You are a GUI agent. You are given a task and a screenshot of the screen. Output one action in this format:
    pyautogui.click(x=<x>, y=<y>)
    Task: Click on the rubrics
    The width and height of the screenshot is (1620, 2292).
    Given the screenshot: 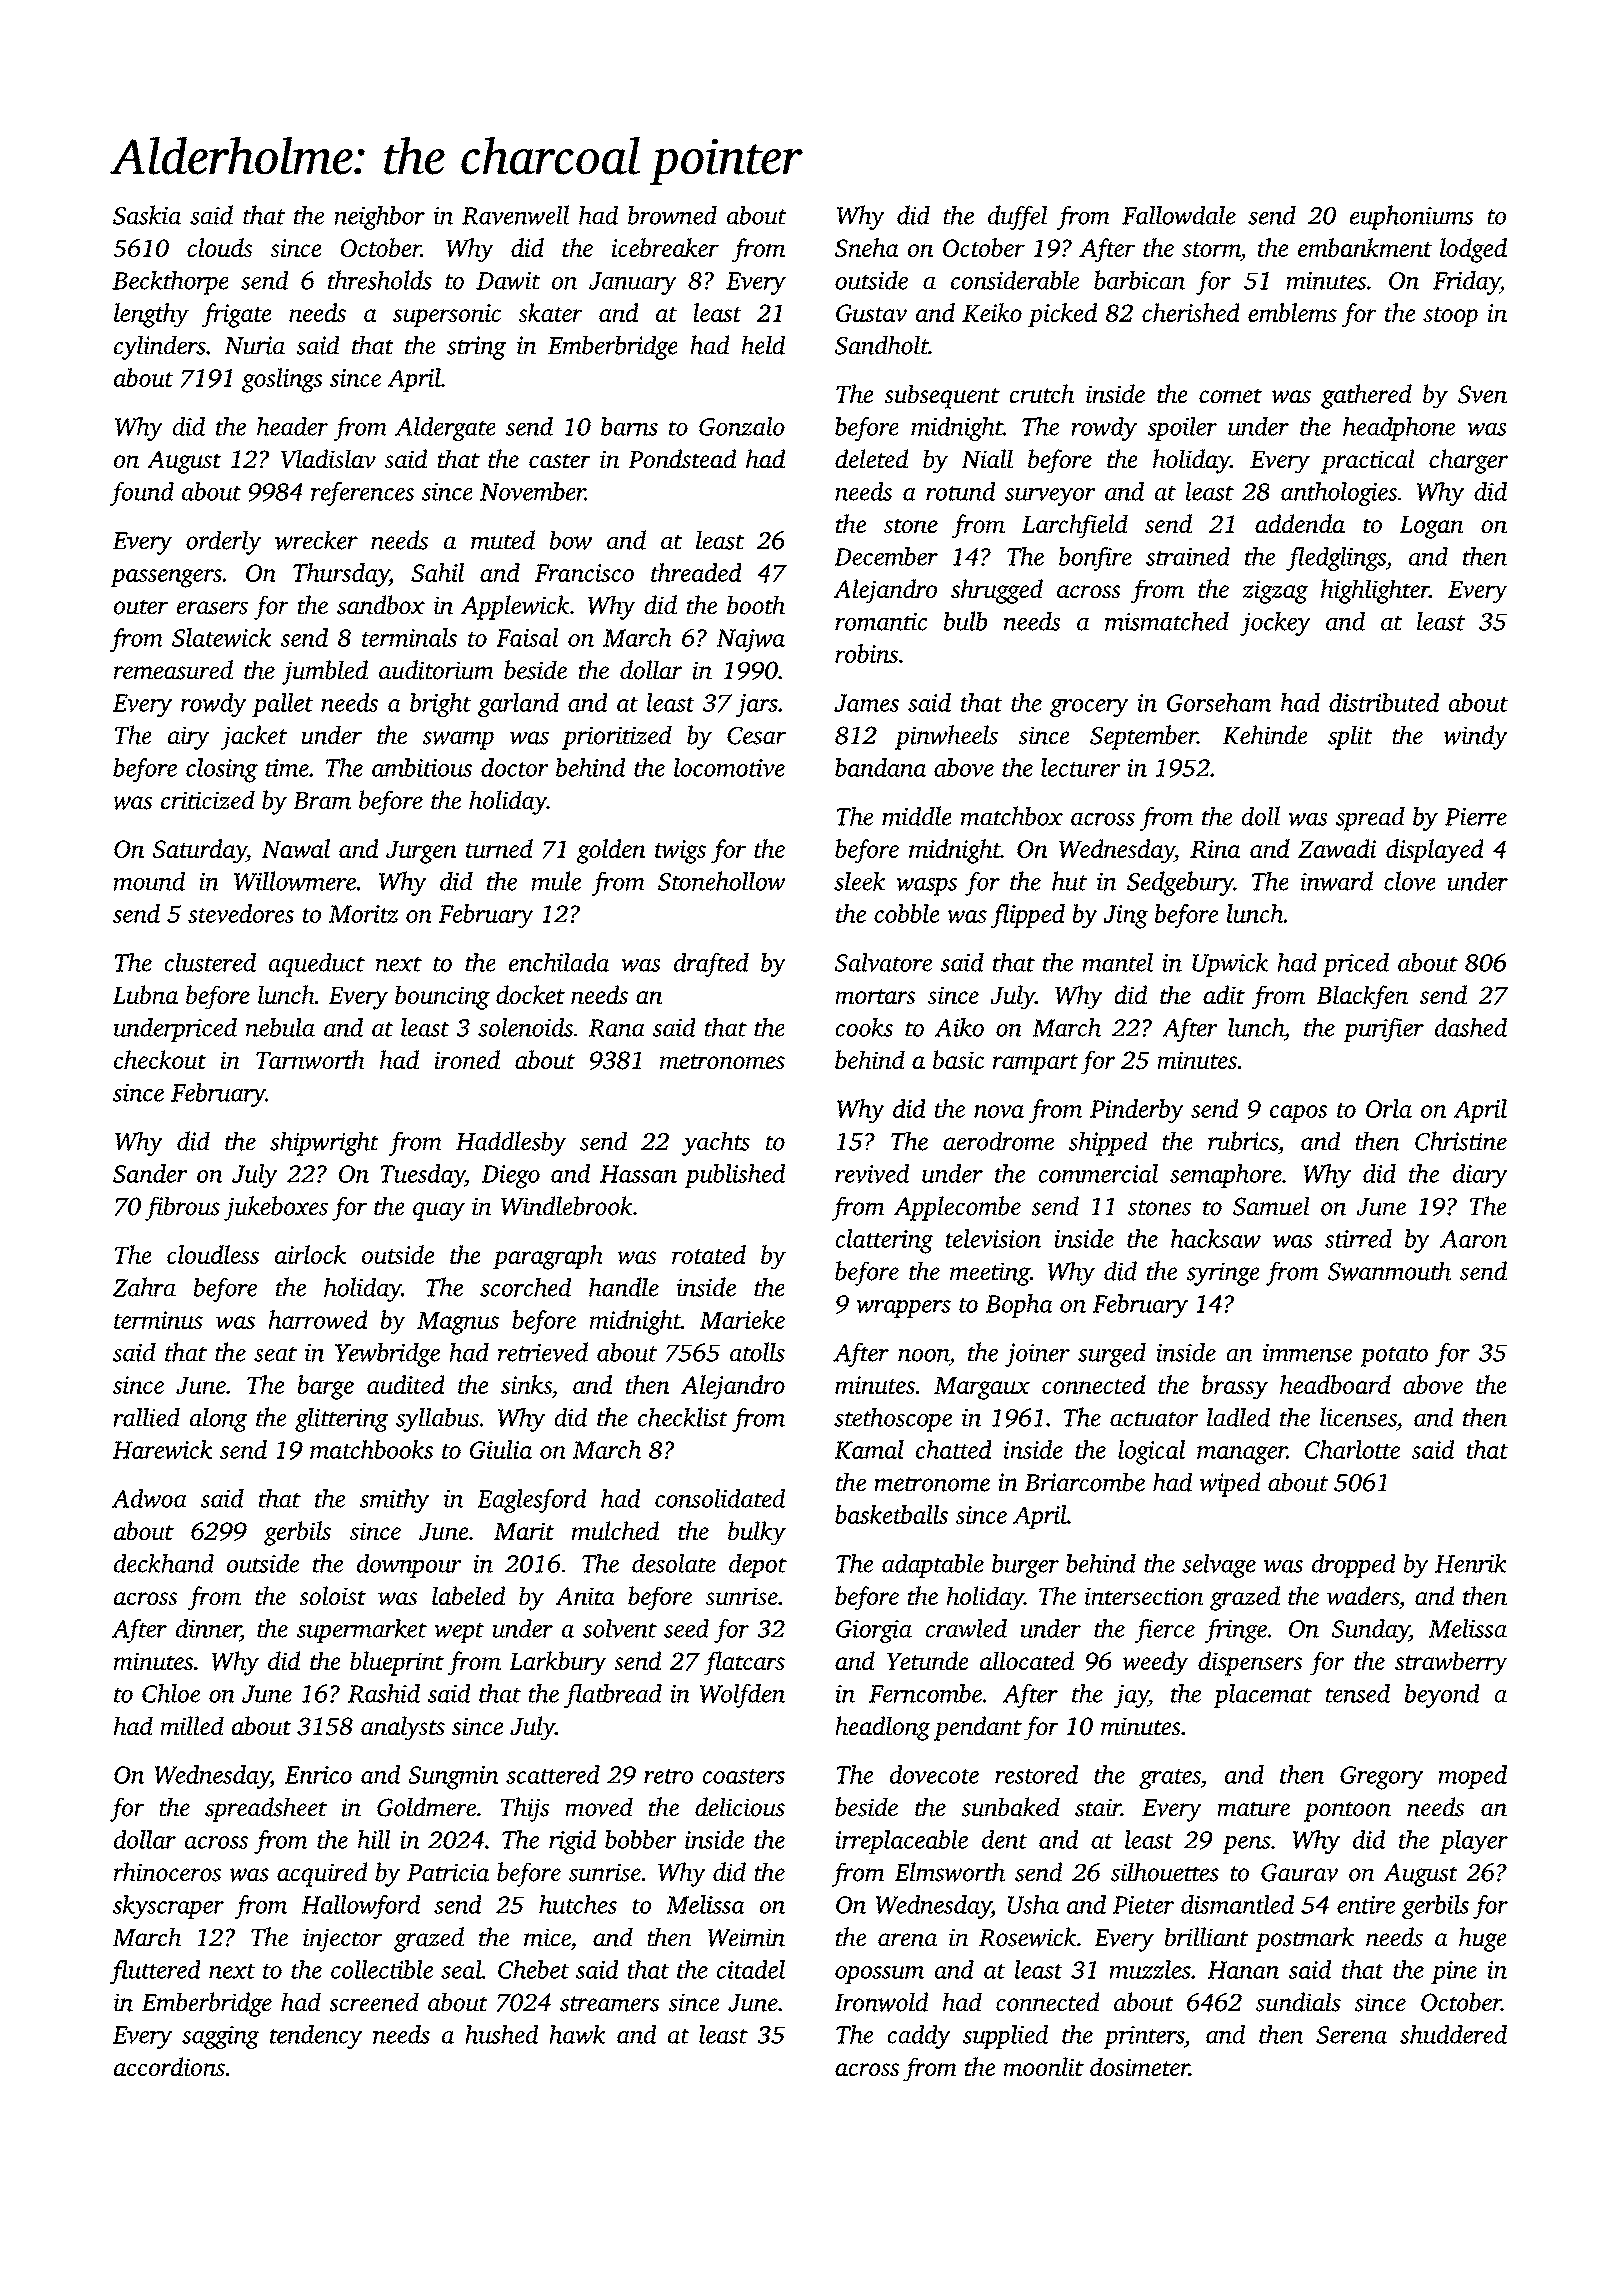 What is the action you would take?
    pyautogui.click(x=1243, y=1141)
